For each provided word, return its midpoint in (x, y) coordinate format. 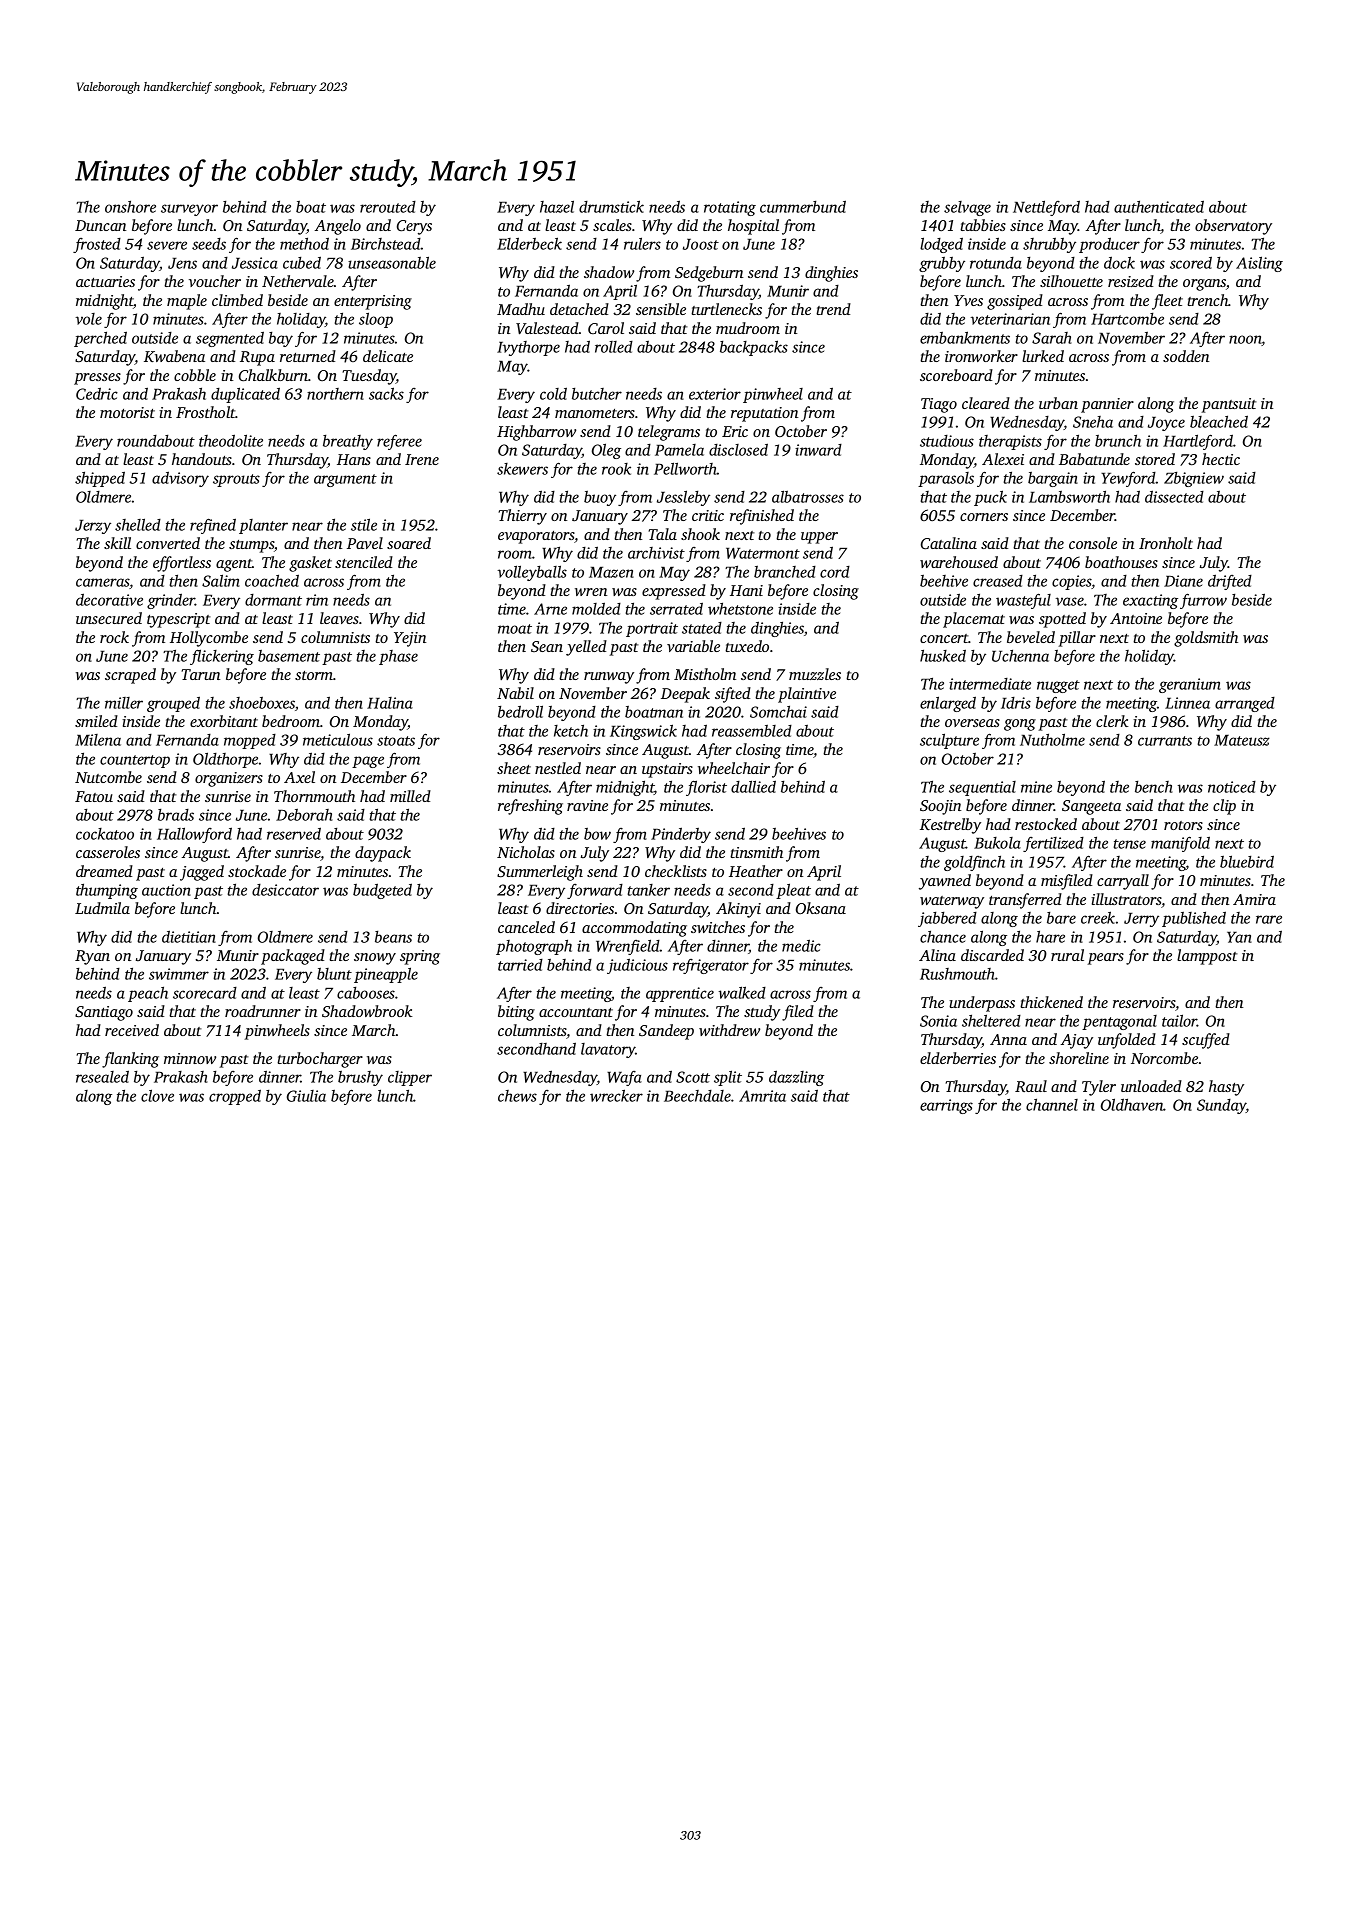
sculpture (949, 741)
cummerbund (803, 206)
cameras (103, 583)
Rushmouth (957, 974)
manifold (1180, 844)
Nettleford (1046, 208)
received (132, 1030)
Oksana (821, 908)
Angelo (338, 227)
